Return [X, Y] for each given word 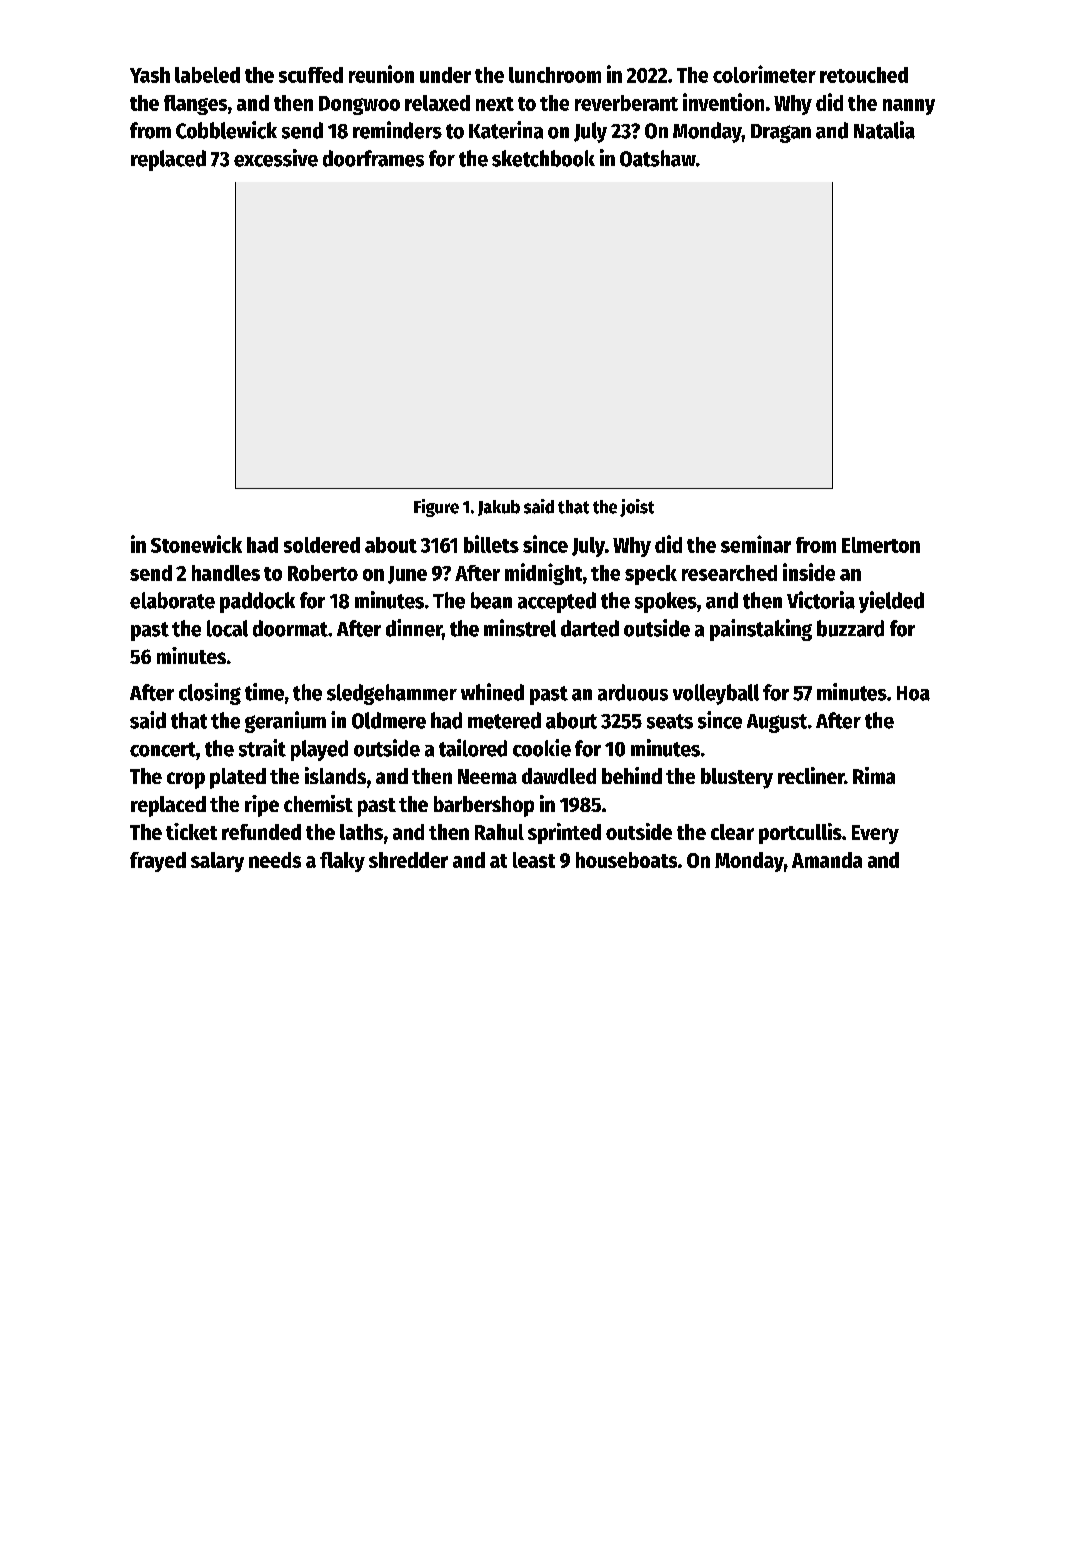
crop [186, 780]
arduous [633, 692]
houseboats [626, 860]
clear [732, 832]
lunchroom [555, 75]
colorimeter [764, 74]
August [777, 723]
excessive [276, 158]
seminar [756, 544]
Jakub [499, 508]
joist [637, 508]
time [264, 692]
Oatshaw [658, 158]
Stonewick [196, 544]
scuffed [311, 75]
